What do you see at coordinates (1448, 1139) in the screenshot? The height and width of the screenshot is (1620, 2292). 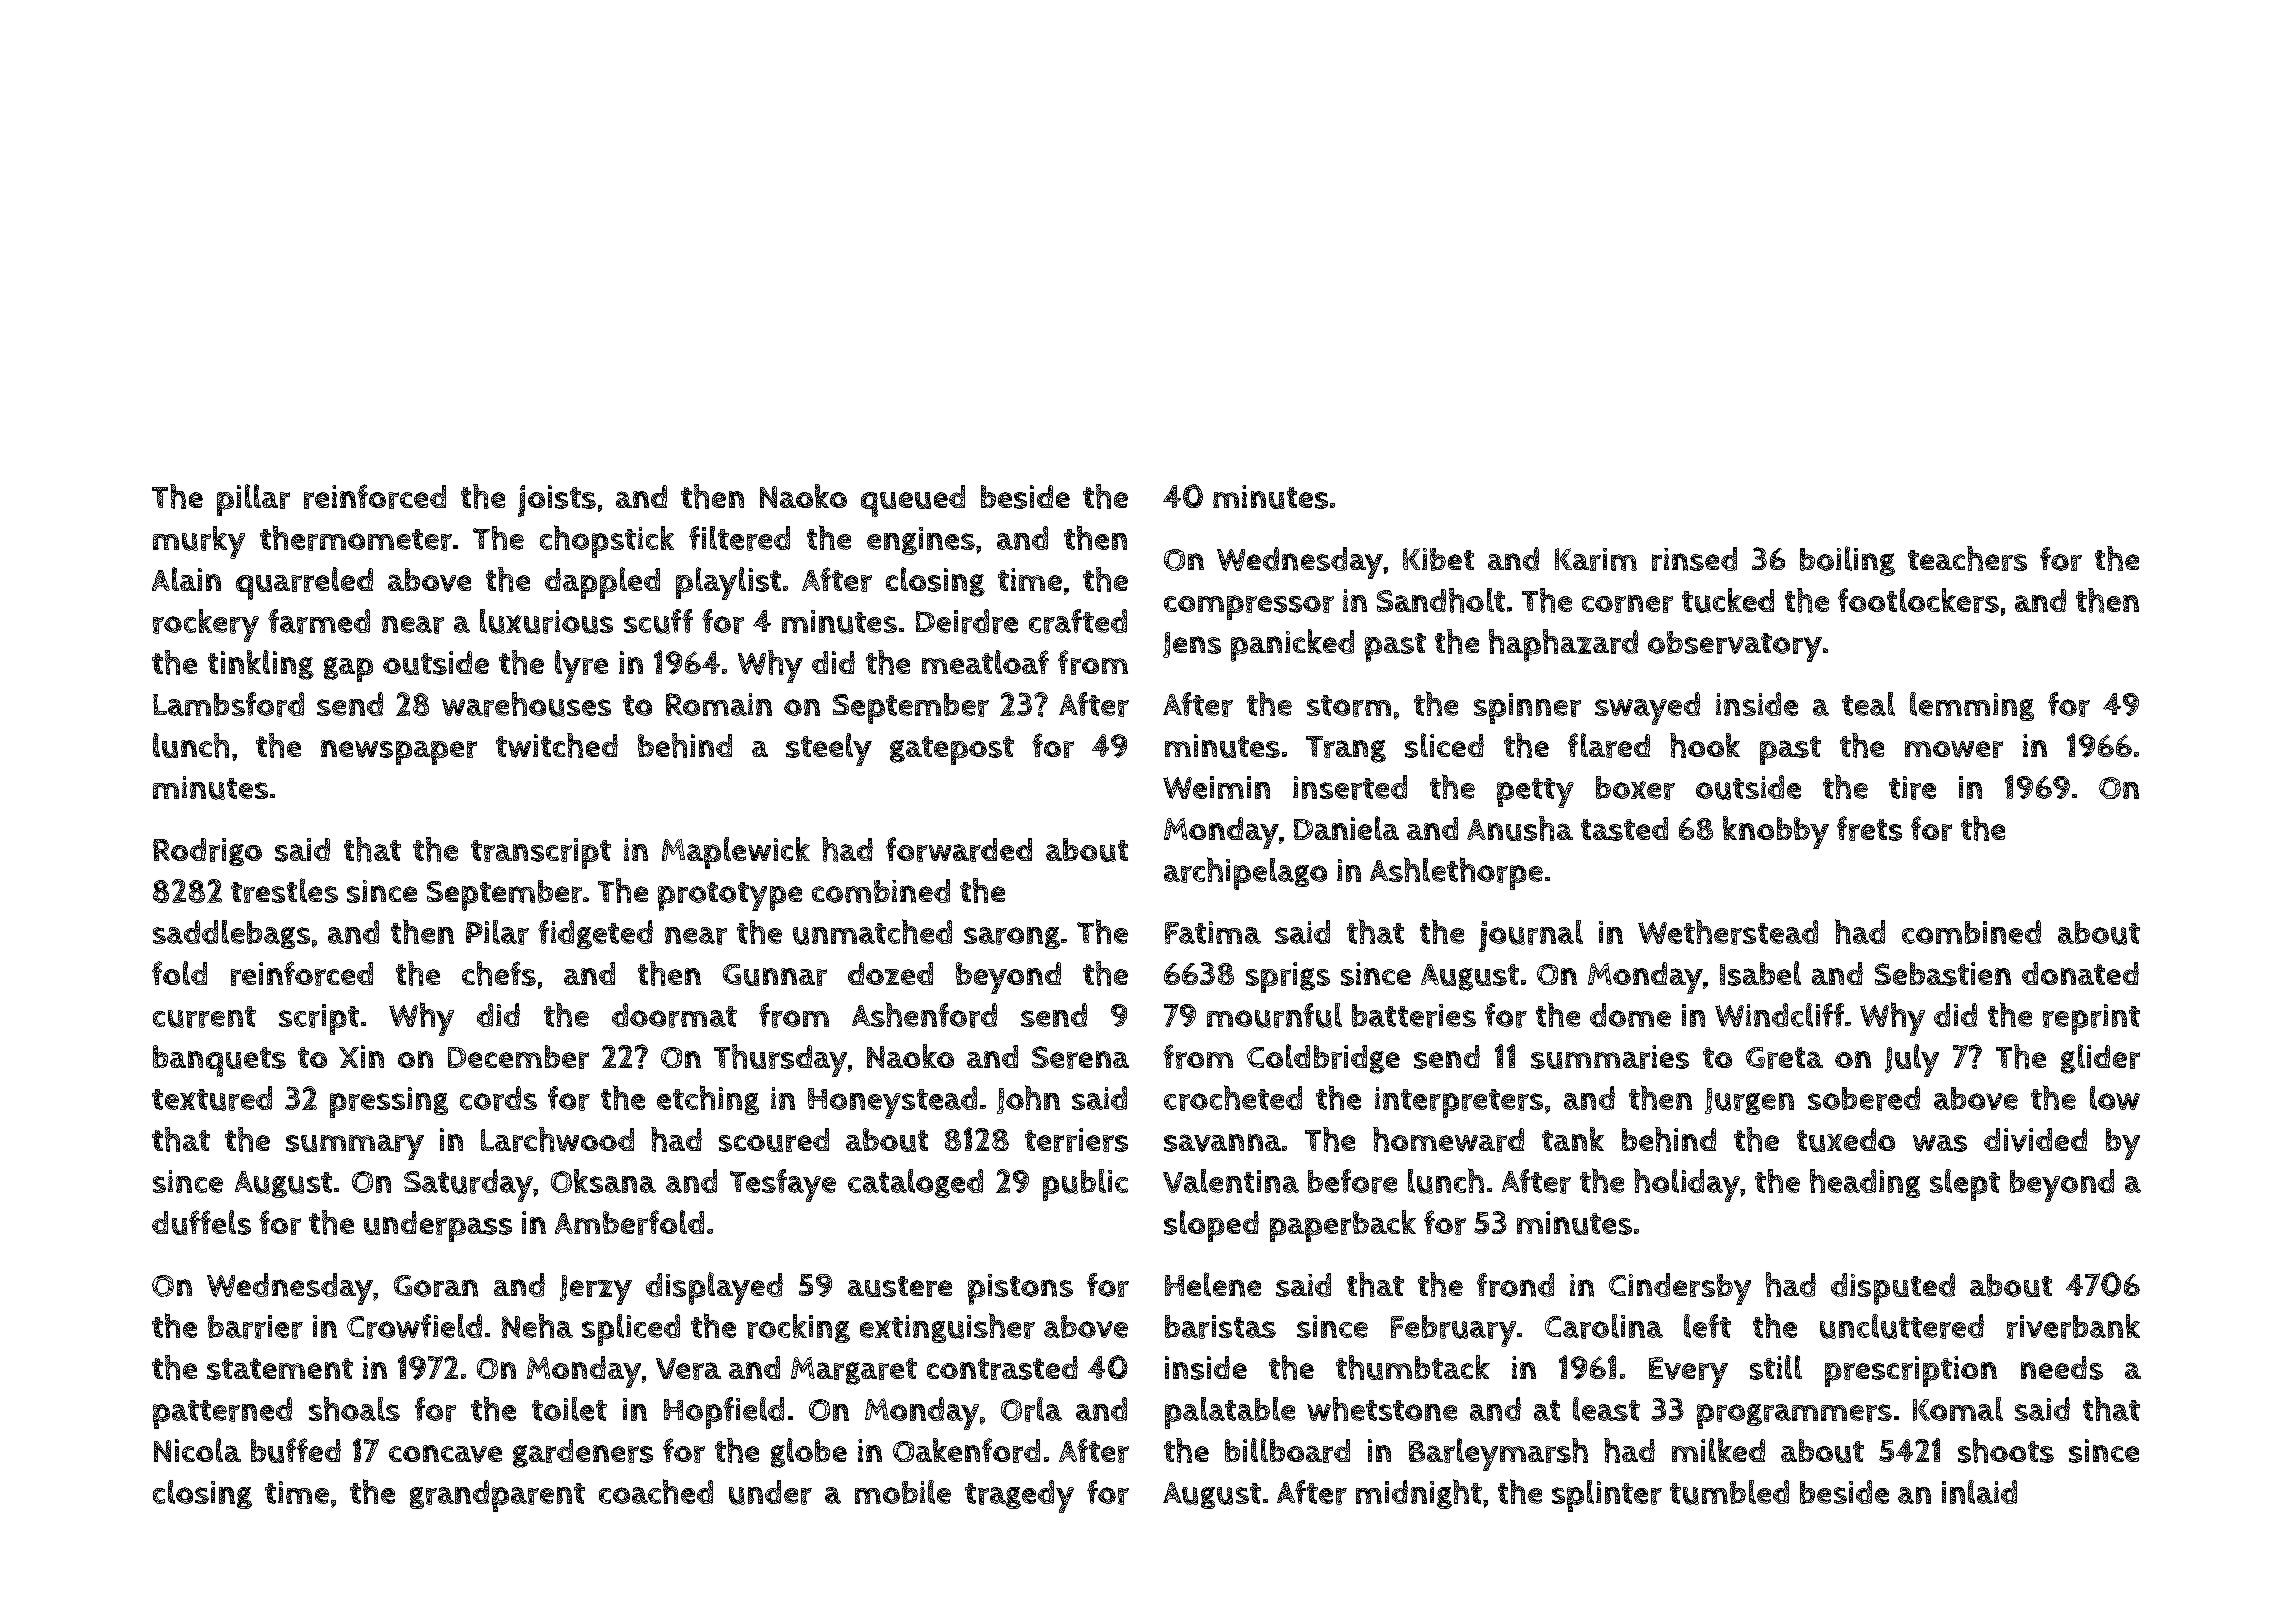 I see `homeward` at bounding box center [1448, 1139].
